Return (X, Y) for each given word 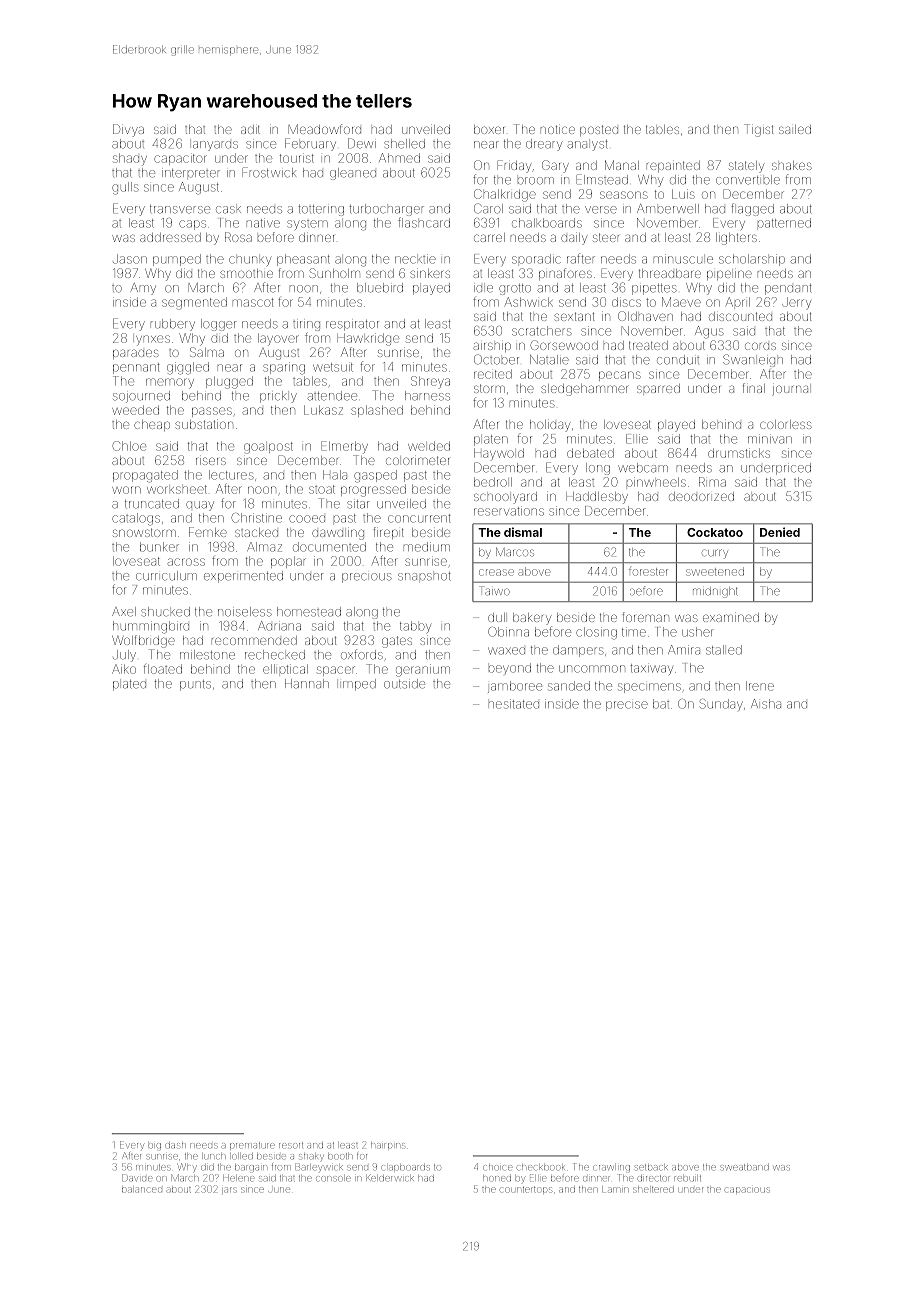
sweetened (715, 571)
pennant (136, 368)
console (333, 1179)
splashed (377, 411)
